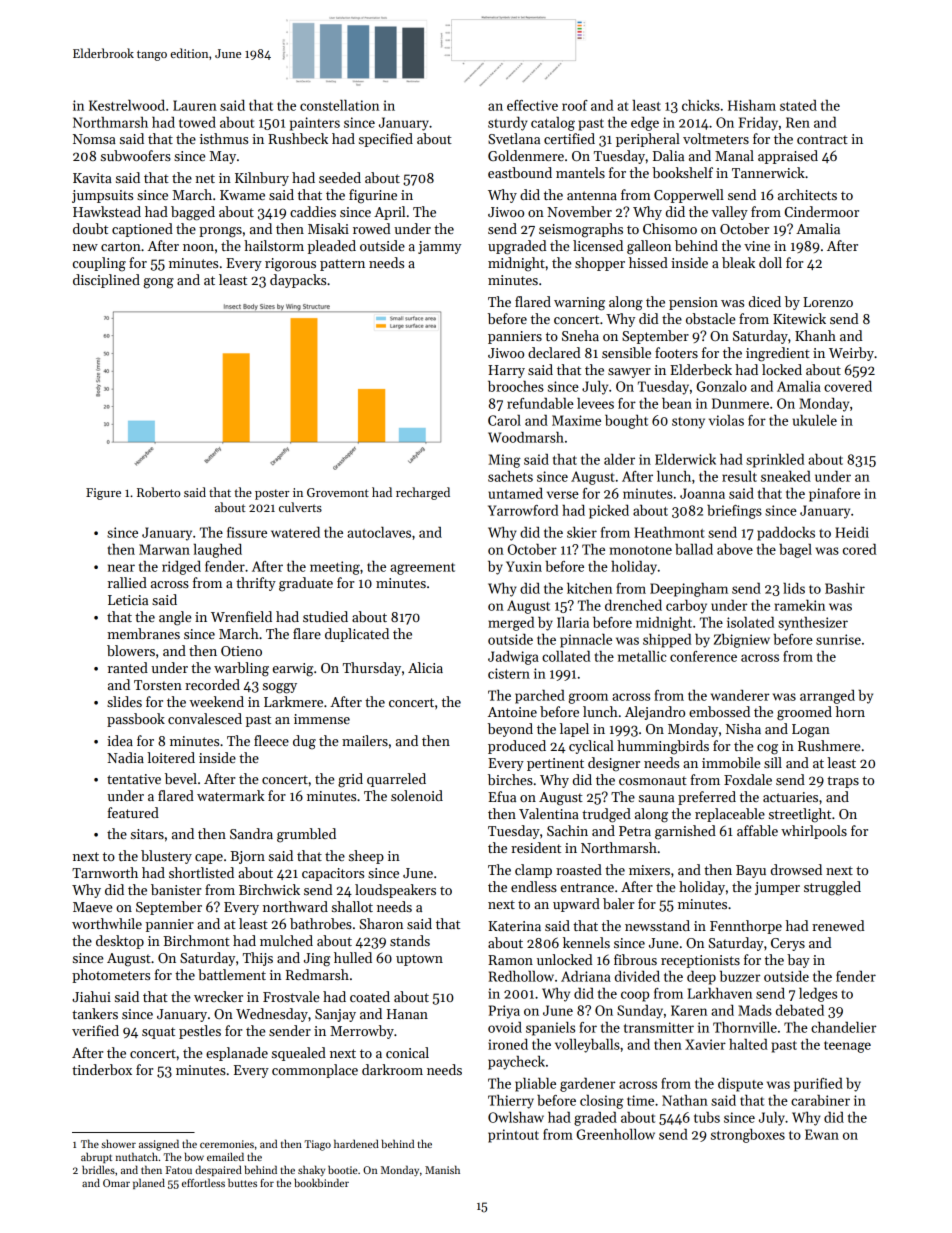 This document has height=1233, width=952. Describe the element at coordinates (540, 697) in the document. I see `parched` at that location.
